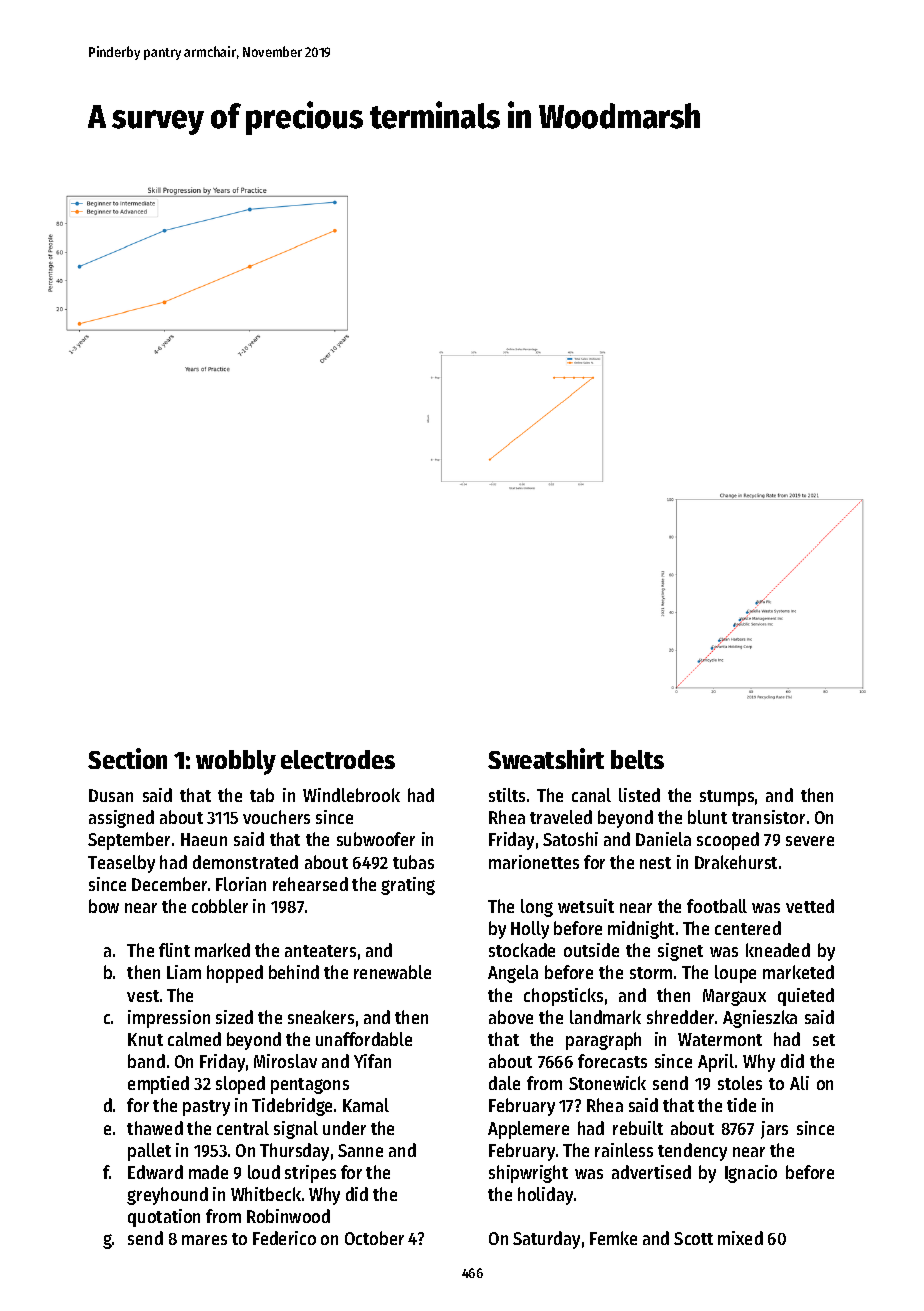 The width and height of the image is (924, 1311). Describe the element at coordinates (504, 1083) in the image. I see `dale` at that location.
